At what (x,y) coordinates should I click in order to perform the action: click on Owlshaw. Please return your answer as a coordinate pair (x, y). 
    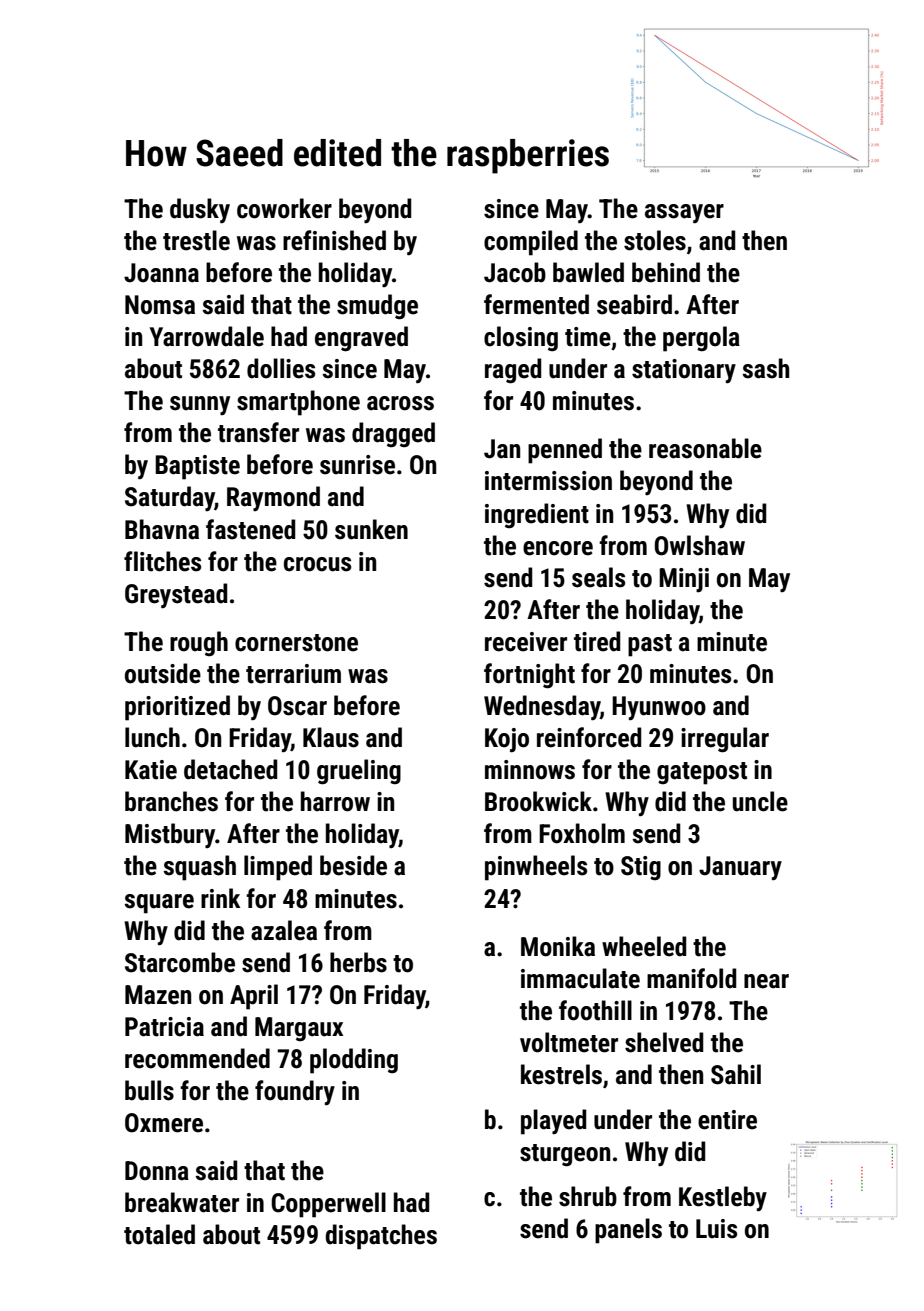
    Looking at the image, I should click on (700, 545).
